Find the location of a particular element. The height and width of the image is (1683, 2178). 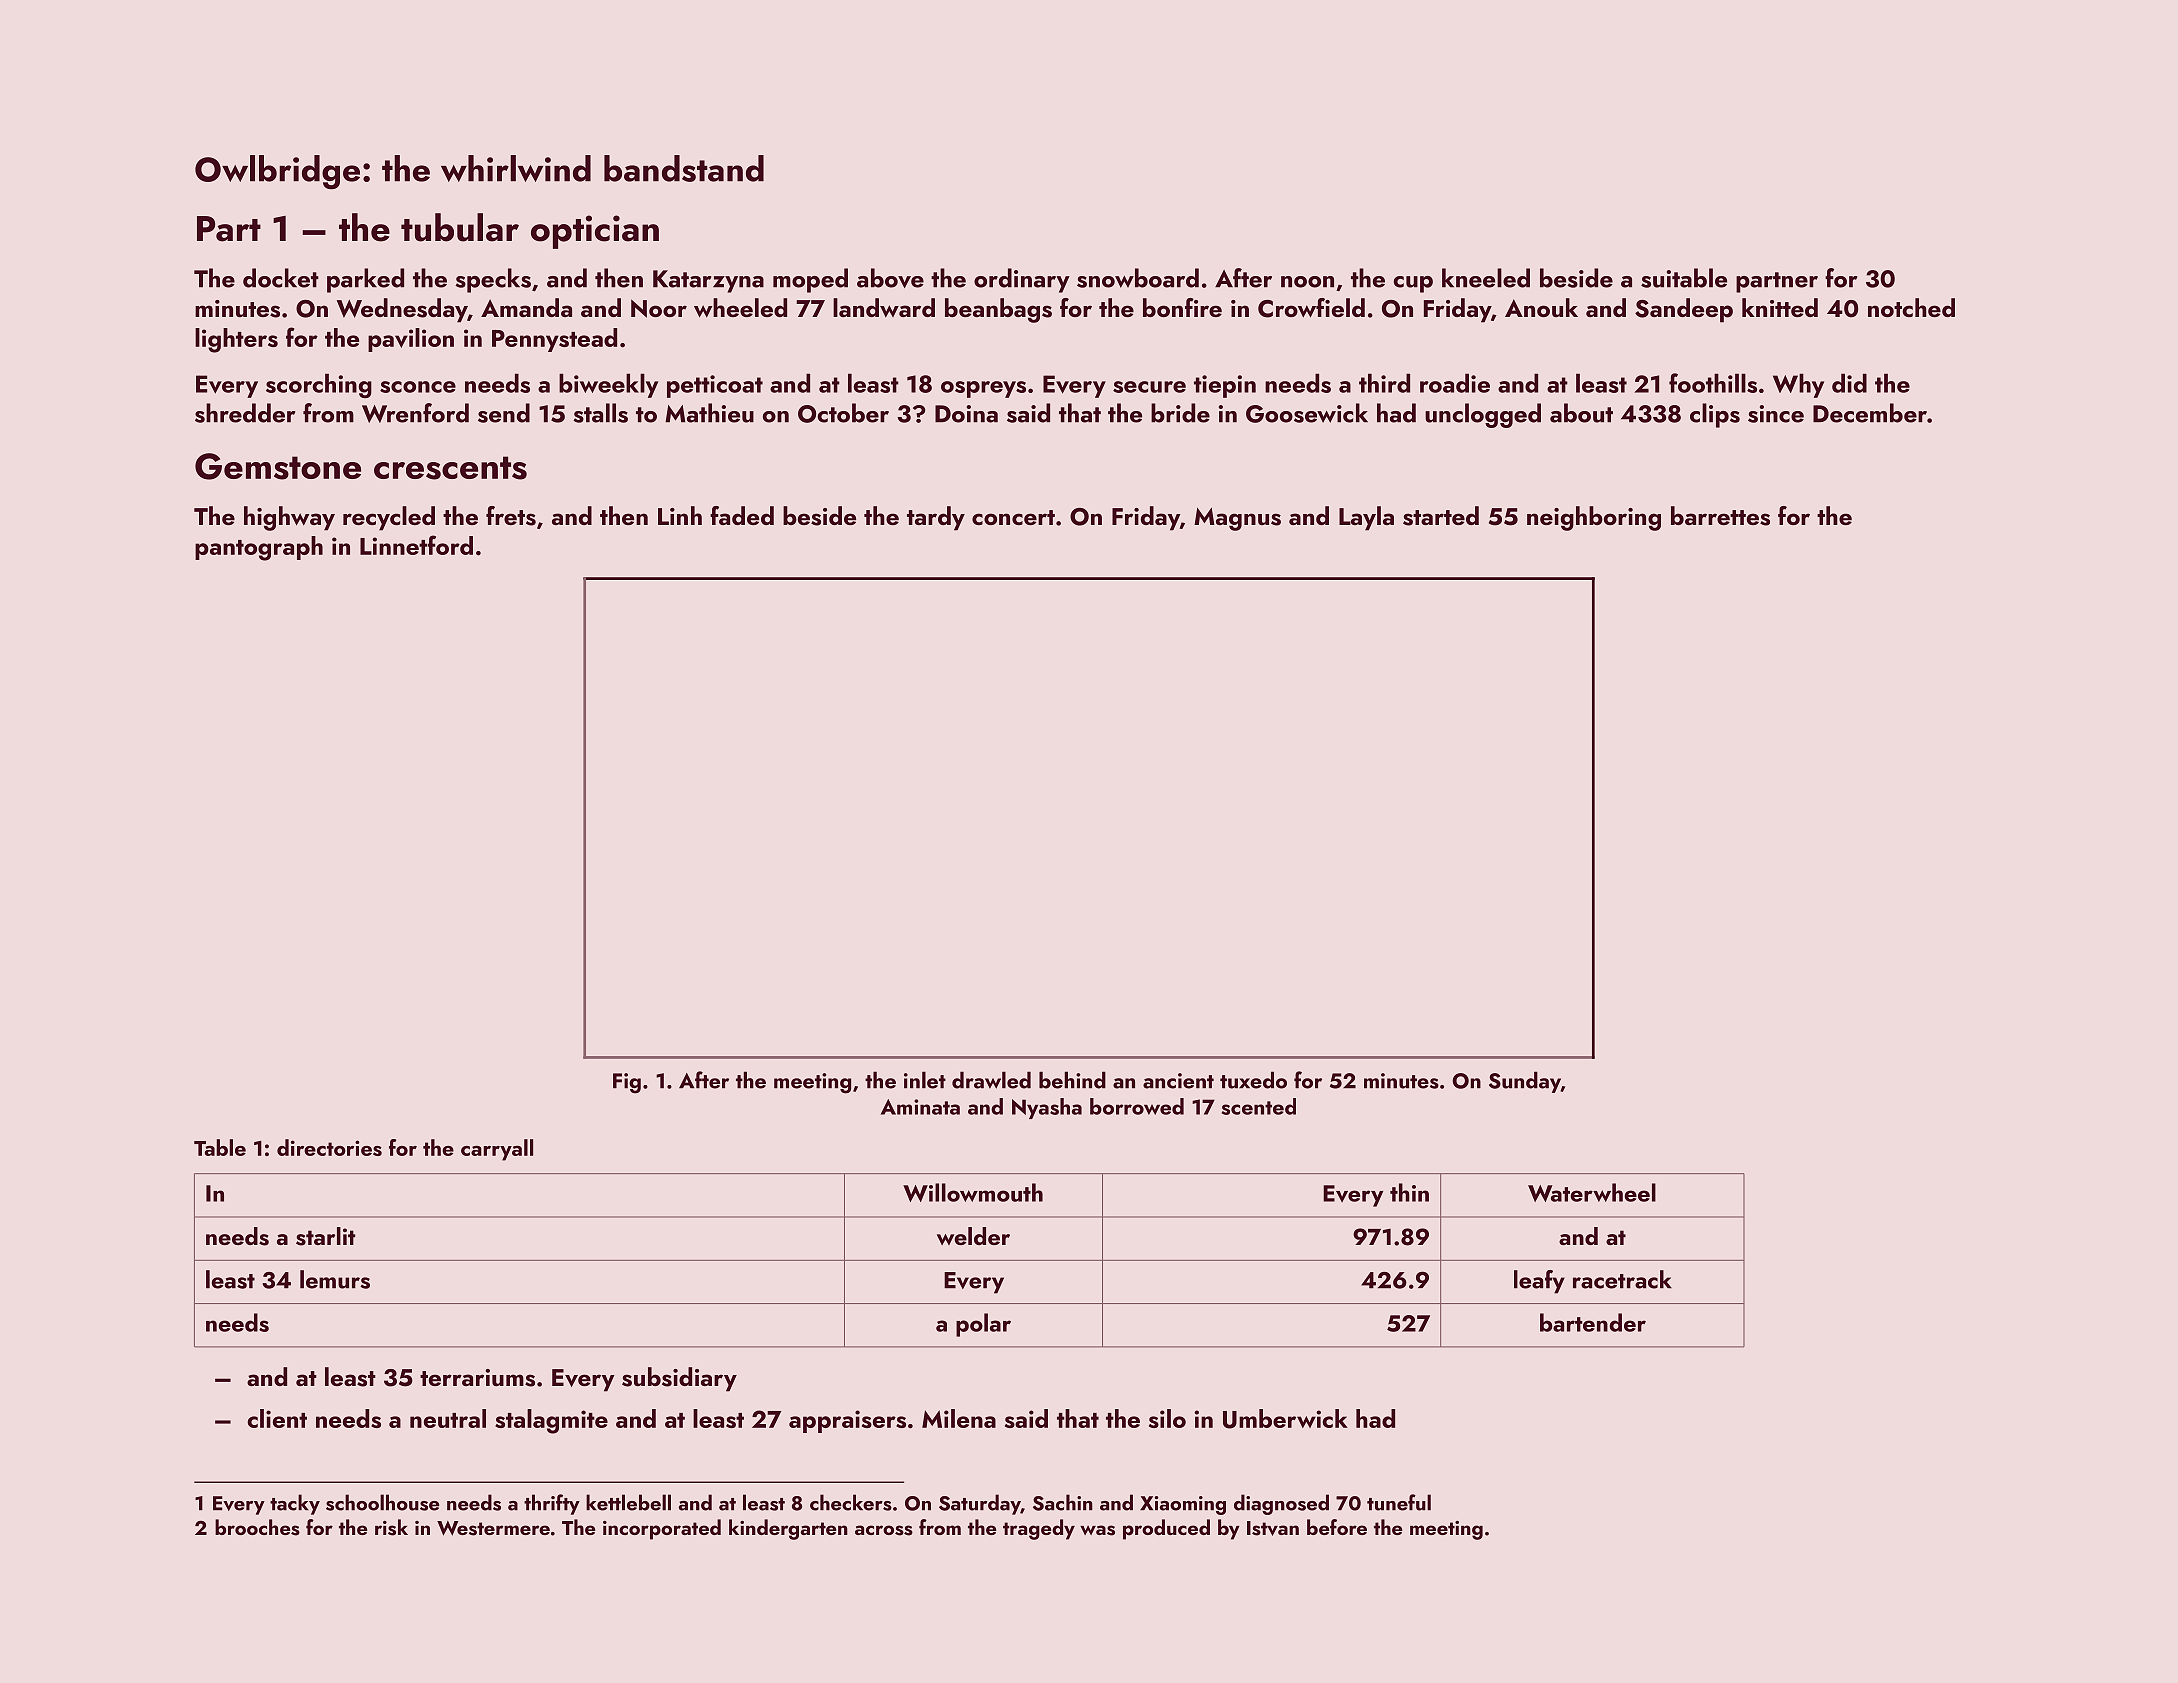

drawled is located at coordinates (991, 1080).
